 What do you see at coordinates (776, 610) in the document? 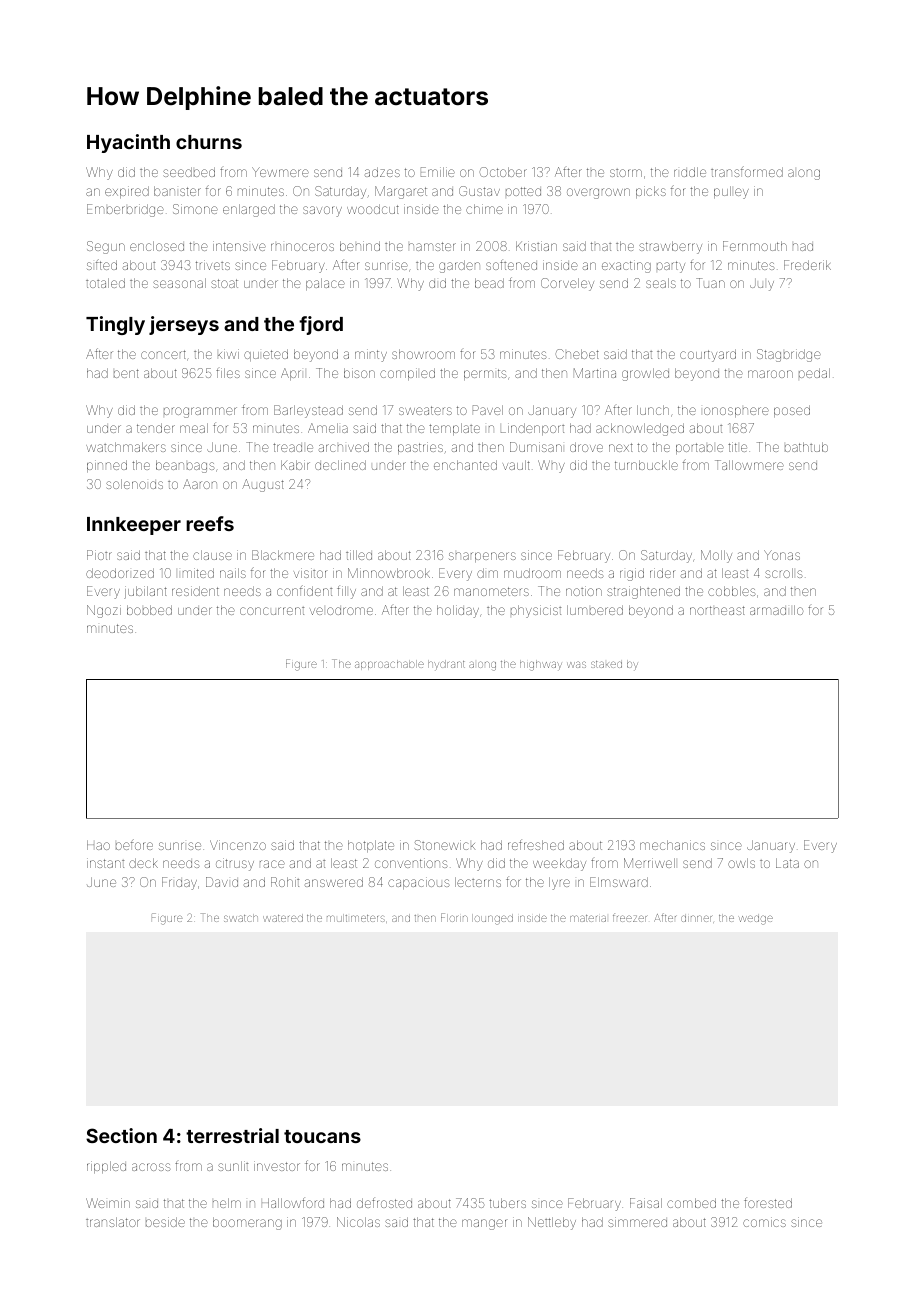
I see `armadillo` at bounding box center [776, 610].
